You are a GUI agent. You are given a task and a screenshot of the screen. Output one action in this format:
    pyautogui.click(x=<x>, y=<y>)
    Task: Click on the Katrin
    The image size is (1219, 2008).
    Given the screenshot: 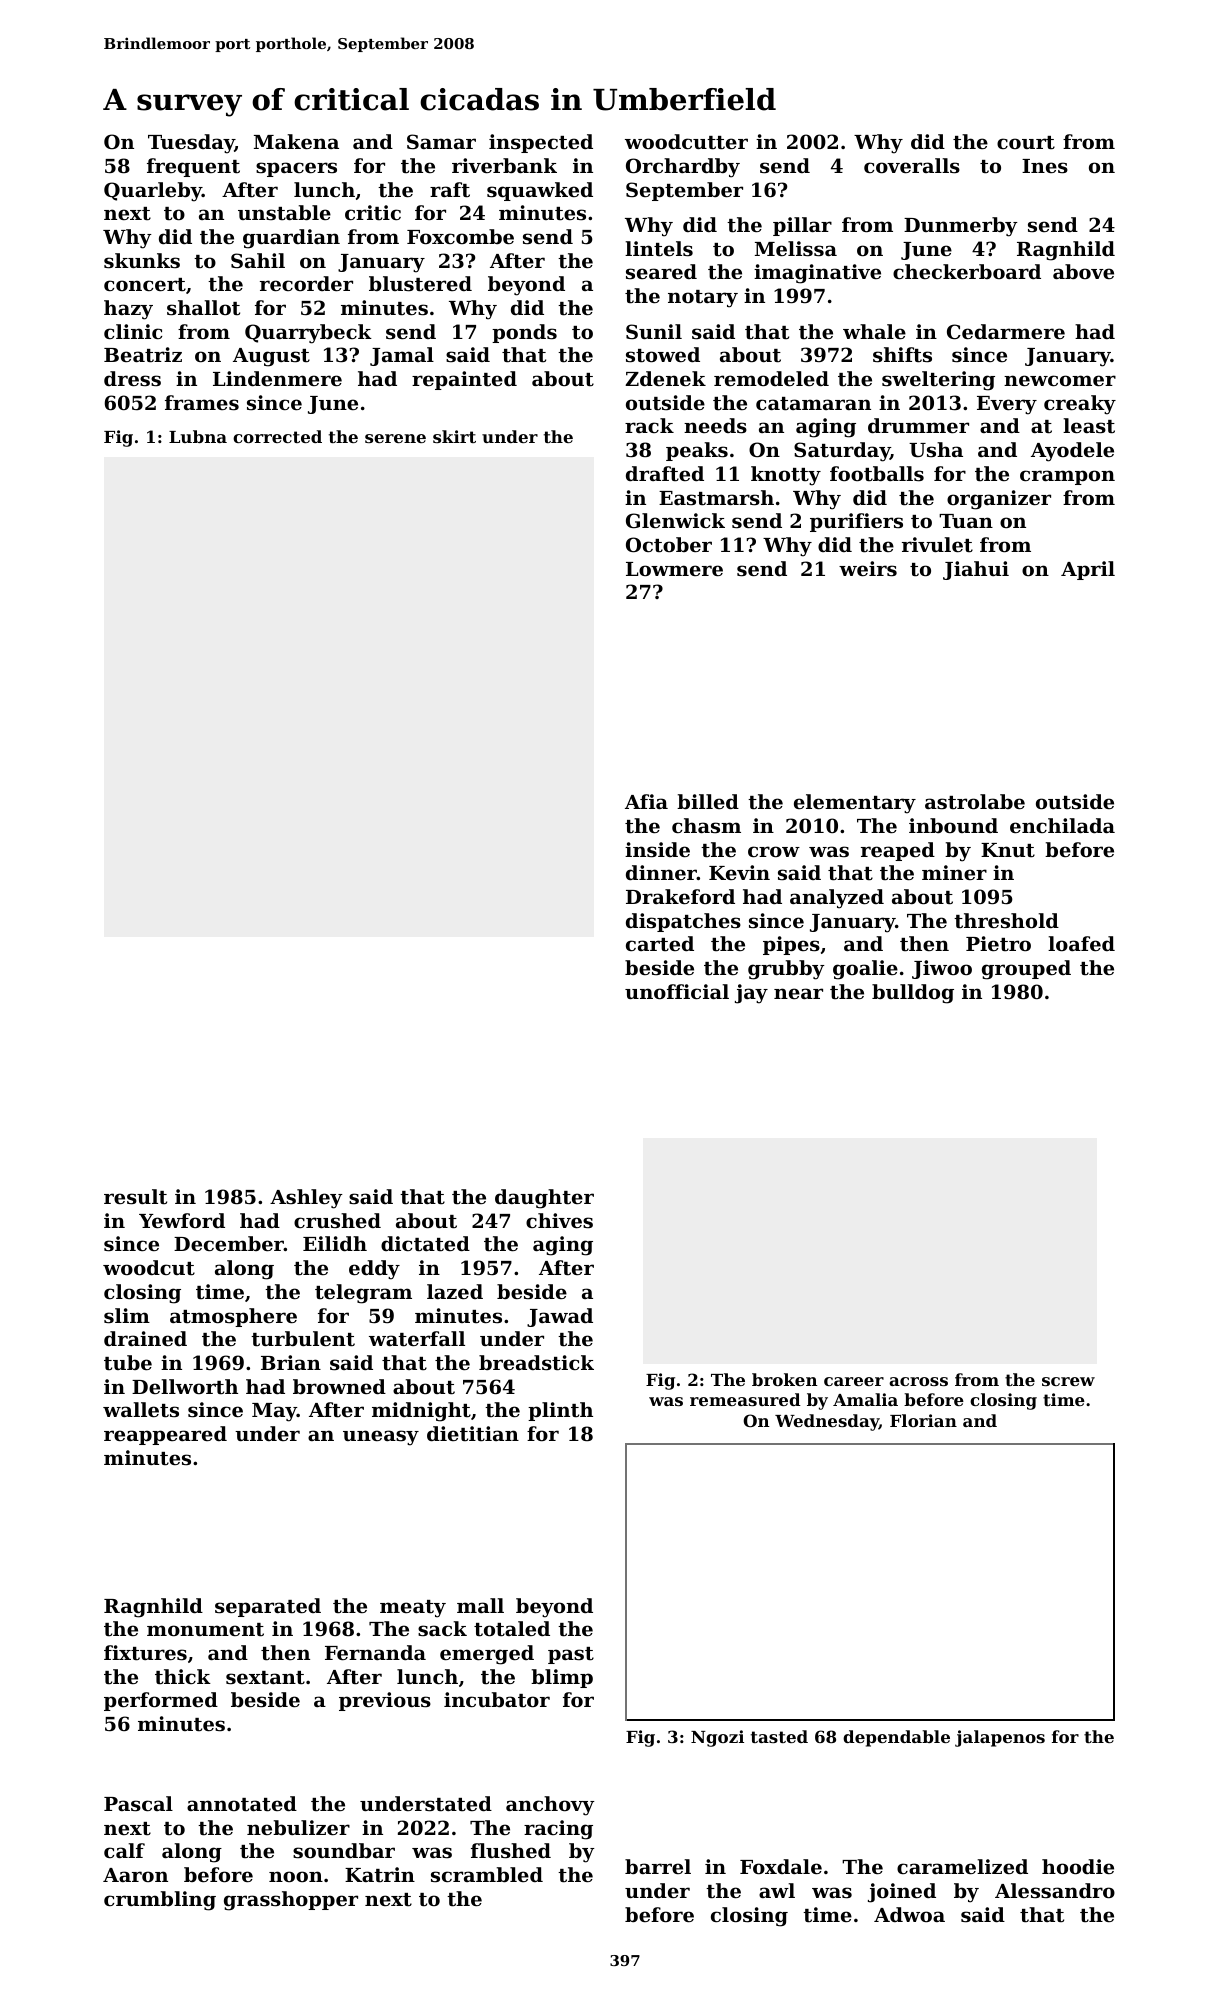 What is the action you would take?
    pyautogui.click(x=380, y=1875)
